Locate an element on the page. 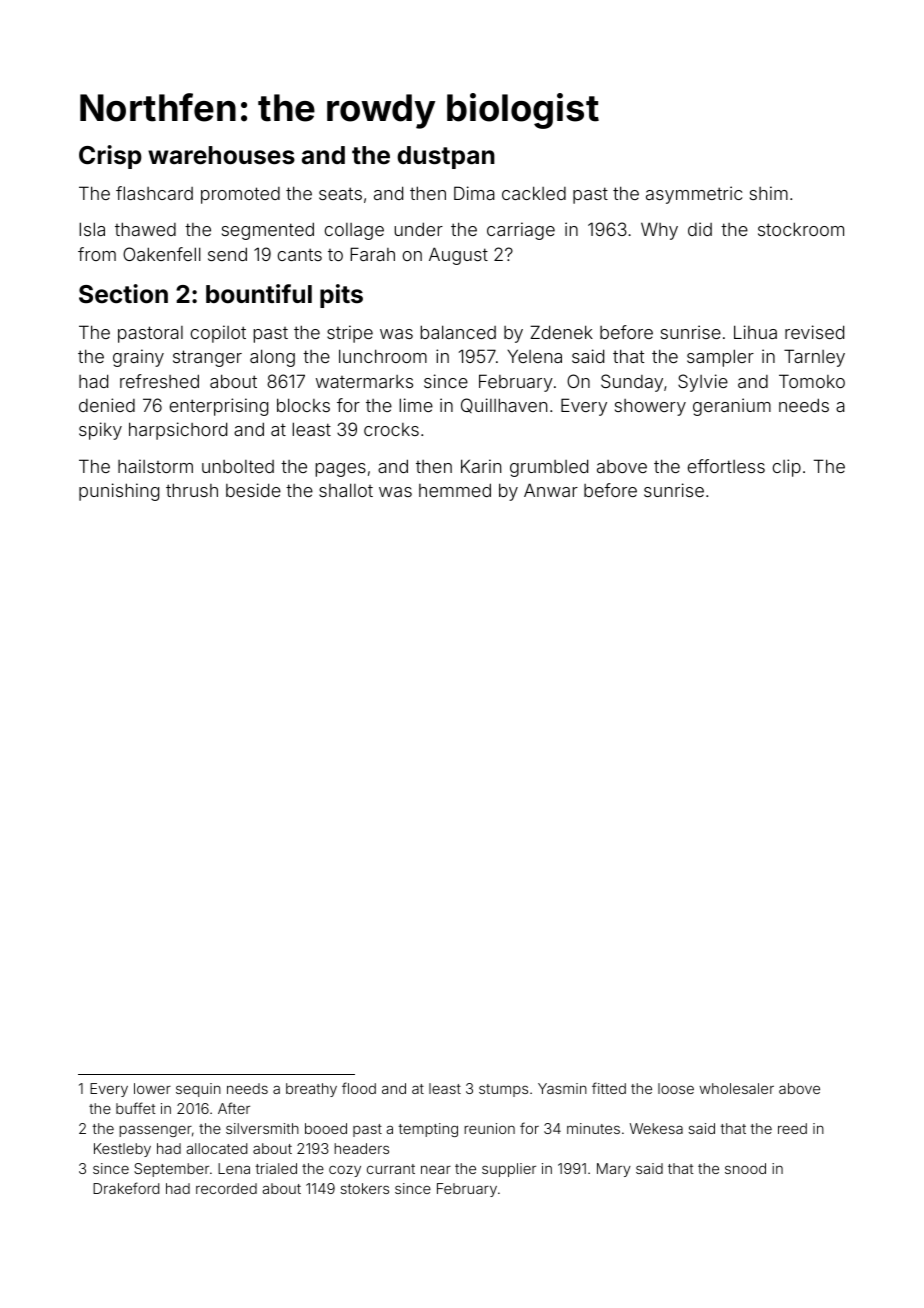 Image resolution: width=924 pixels, height=1308 pixels. effortless is located at coordinates (726, 466).
